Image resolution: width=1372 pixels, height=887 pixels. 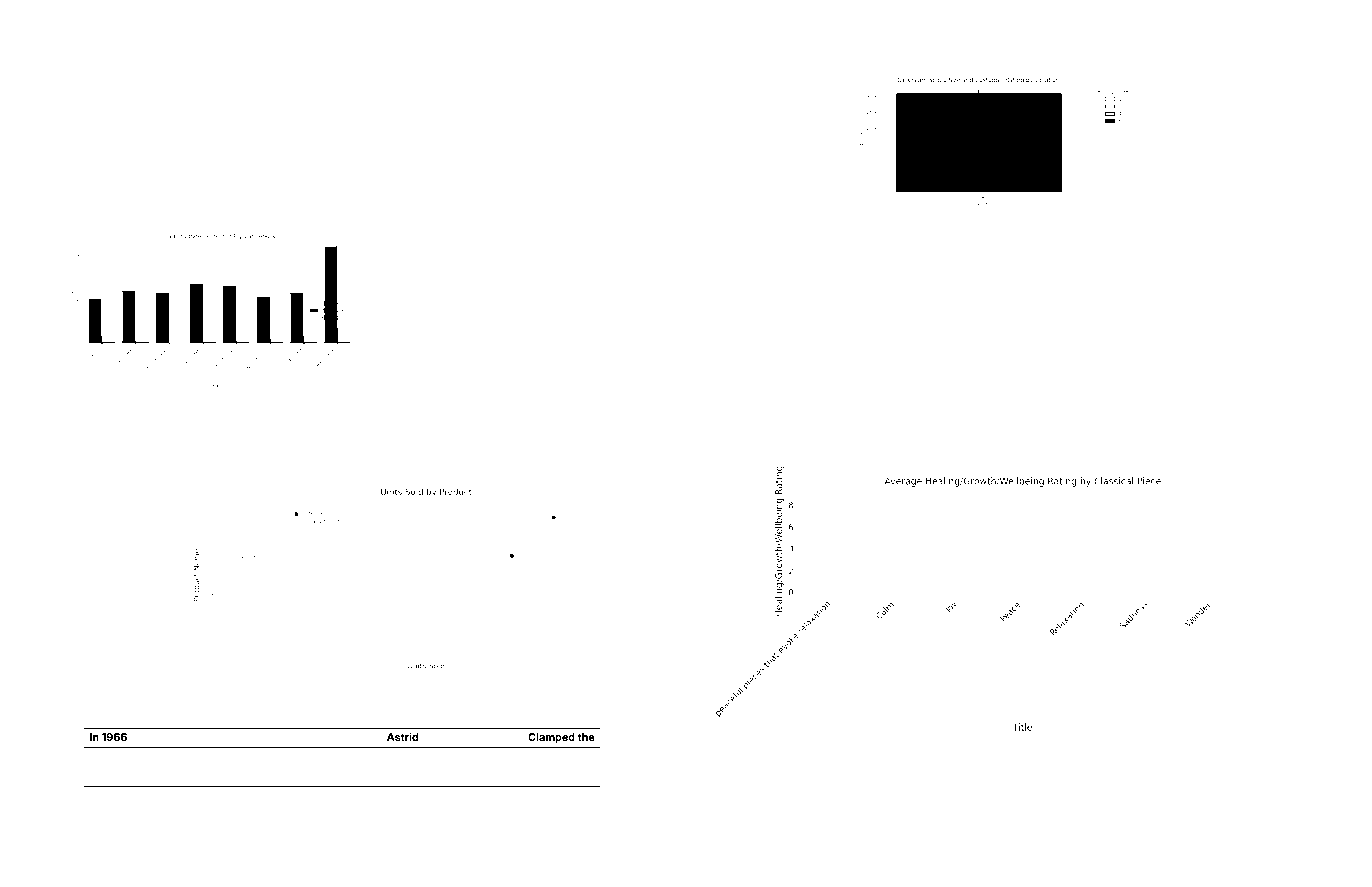 What do you see at coordinates (658, 458) in the image?
I see `topaz` at bounding box center [658, 458].
